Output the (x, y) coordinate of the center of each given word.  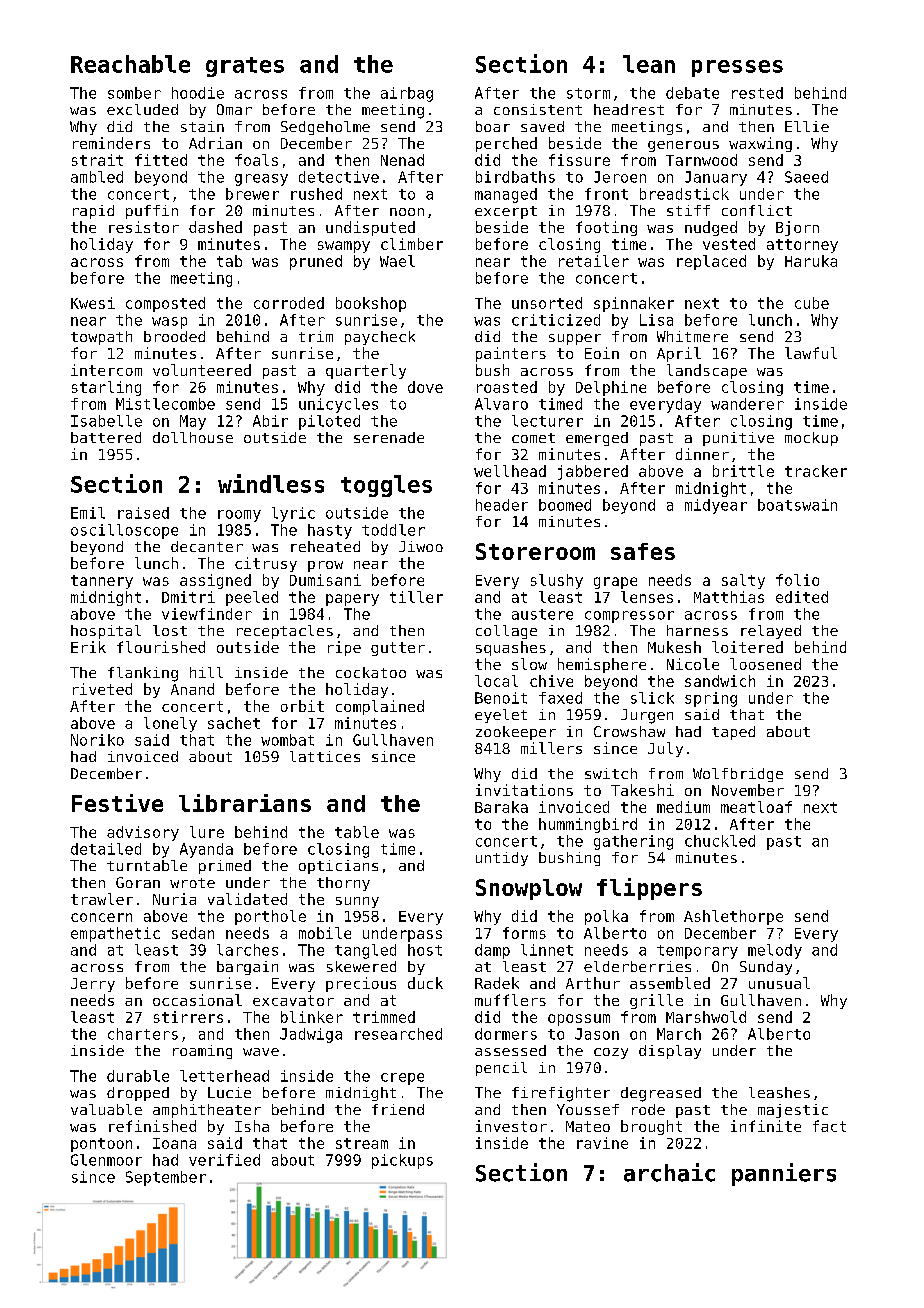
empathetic (115, 934)
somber (134, 93)
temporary (697, 952)
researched (398, 1034)
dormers (506, 1034)
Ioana (174, 1143)
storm (588, 93)
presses (737, 68)
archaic (669, 1172)
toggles (386, 486)
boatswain (797, 505)
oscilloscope (124, 531)
